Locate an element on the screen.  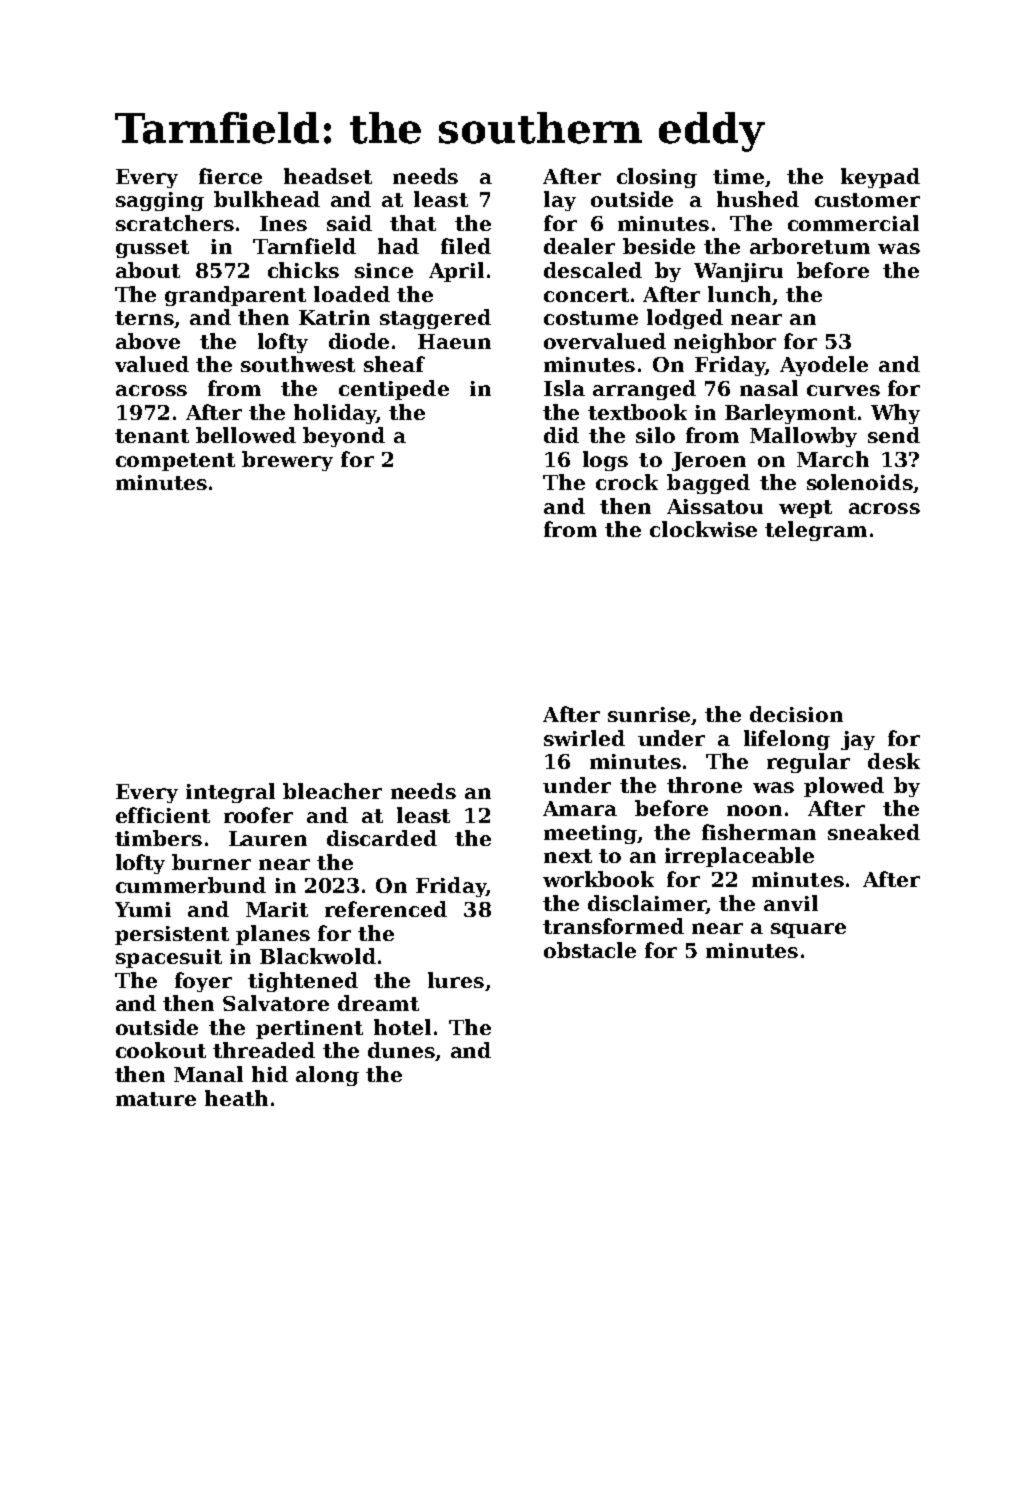
headset is located at coordinates (328, 176).
